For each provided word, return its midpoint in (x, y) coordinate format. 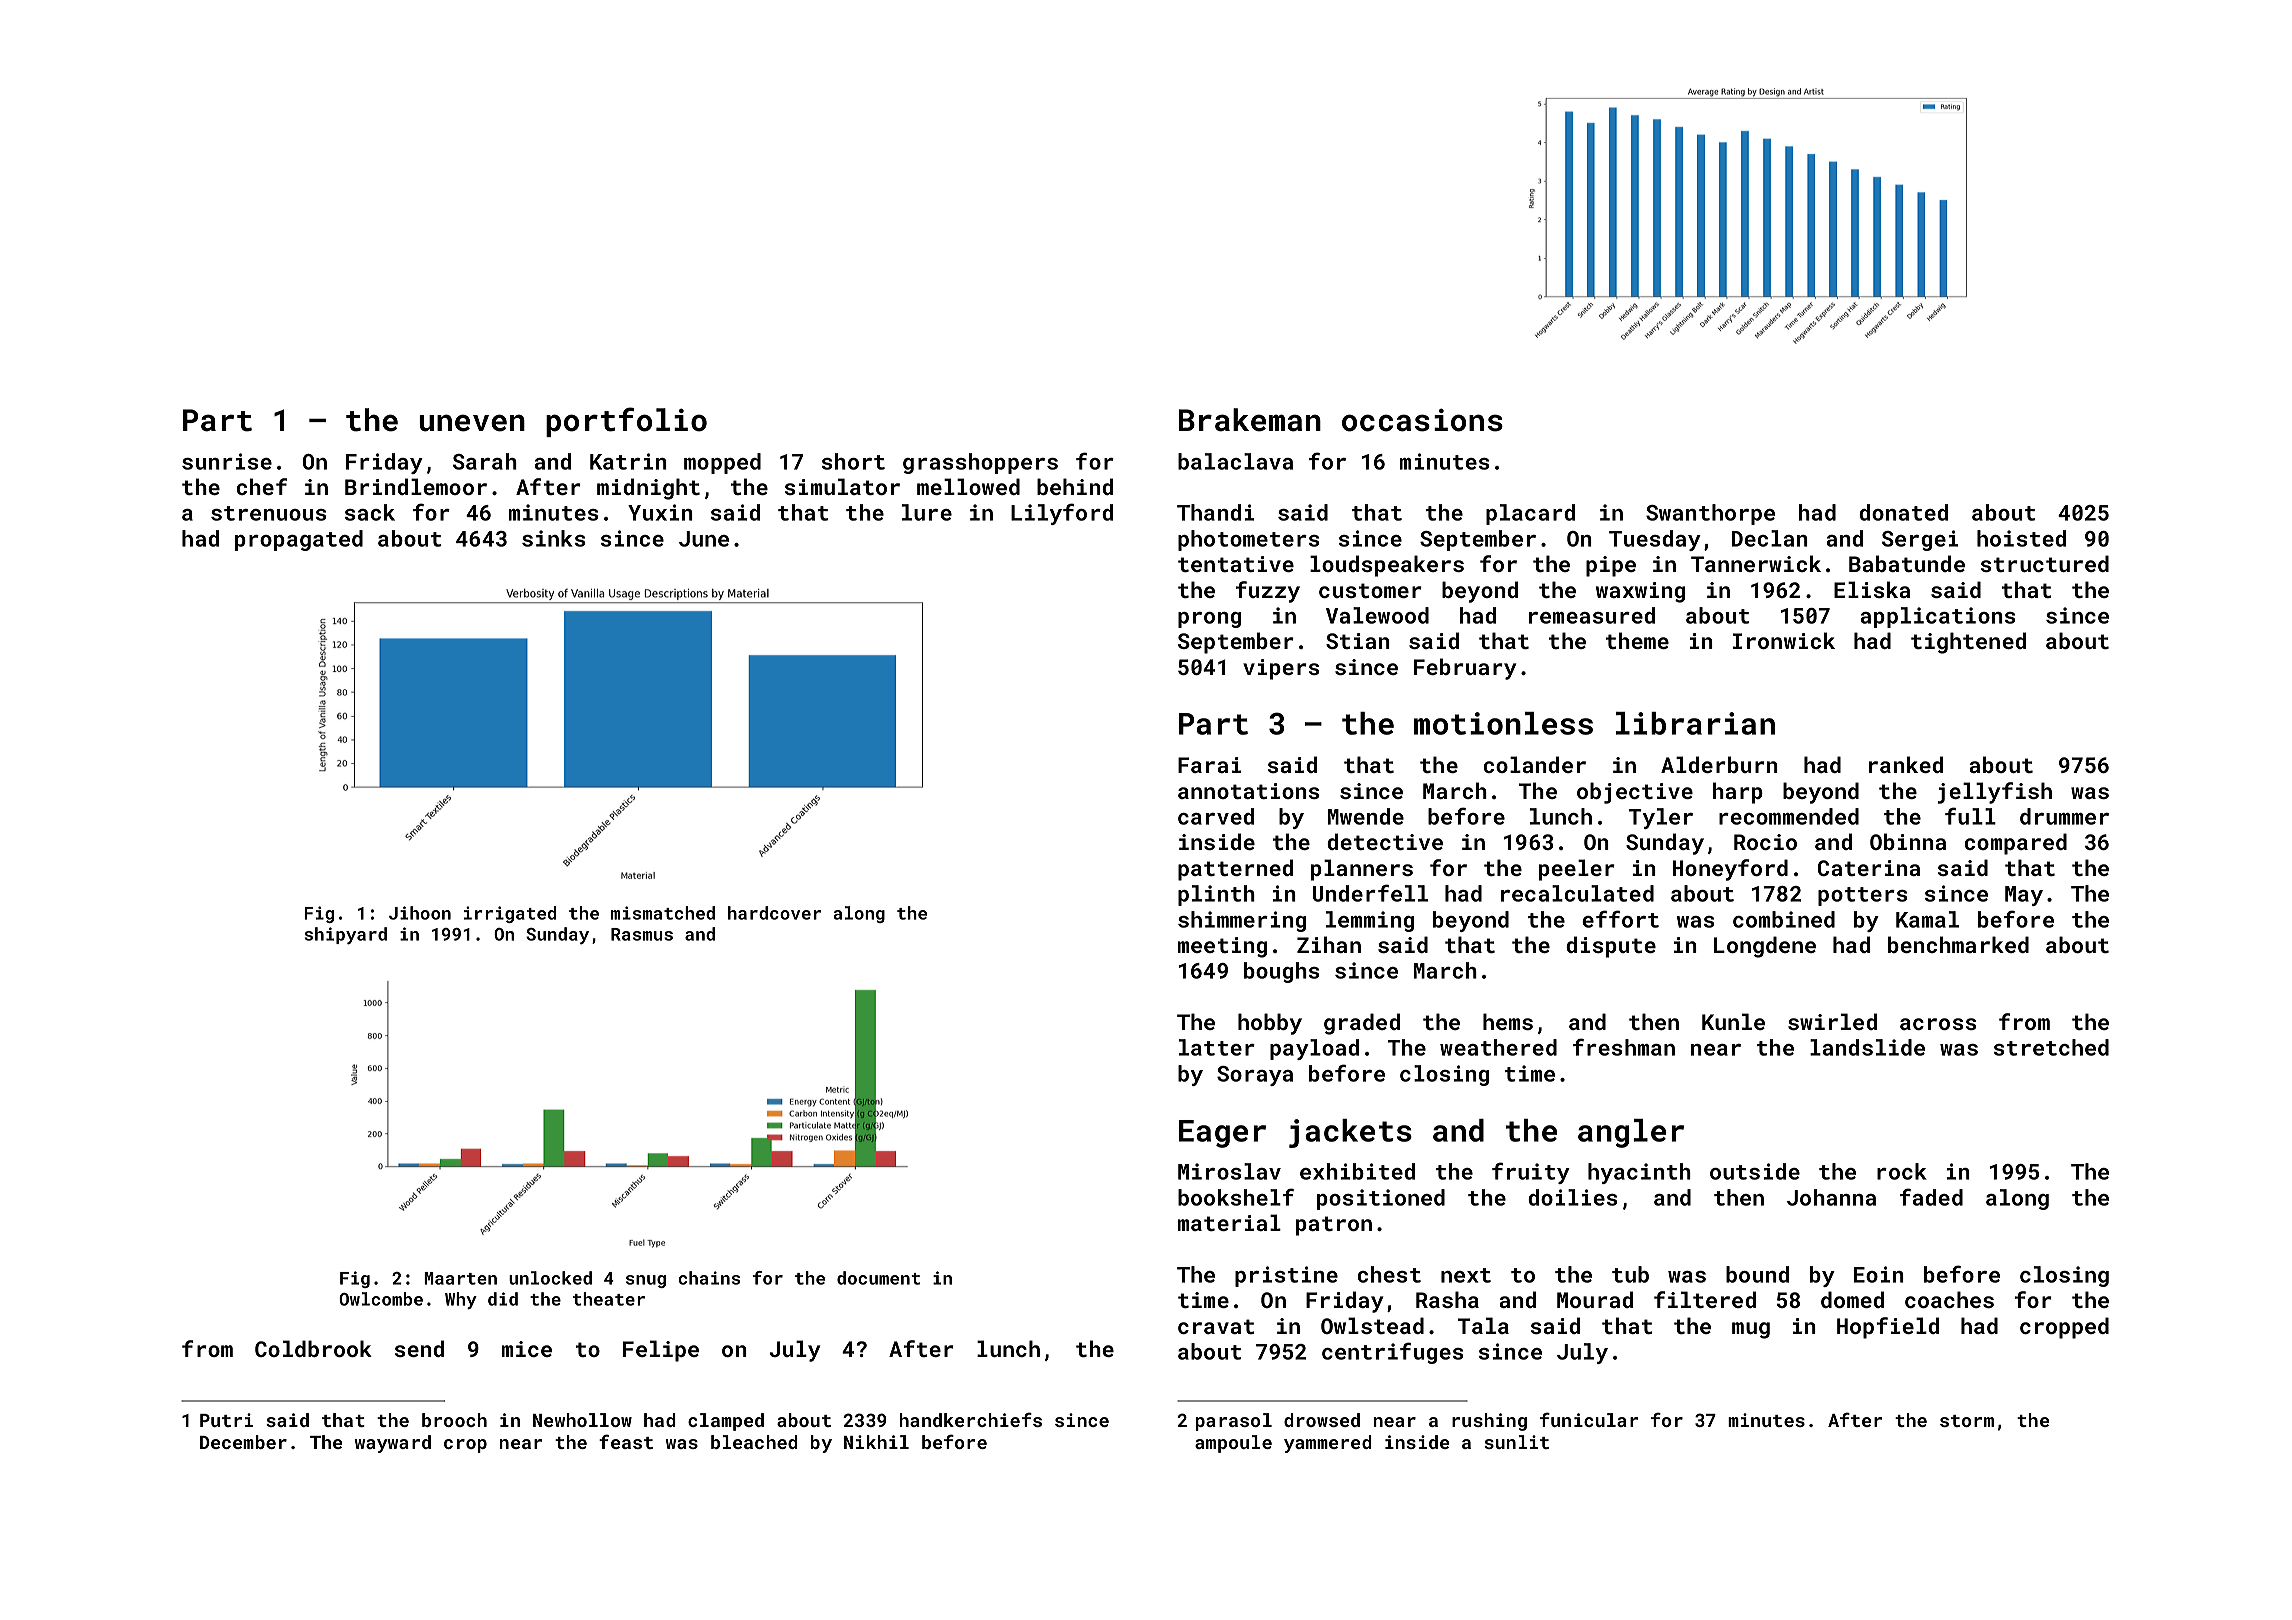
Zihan (1329, 944)
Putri (226, 1420)
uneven (472, 423)
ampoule (1233, 1444)
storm (1967, 1421)
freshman (1624, 1047)
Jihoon (420, 913)
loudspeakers (1387, 566)
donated (1903, 512)
